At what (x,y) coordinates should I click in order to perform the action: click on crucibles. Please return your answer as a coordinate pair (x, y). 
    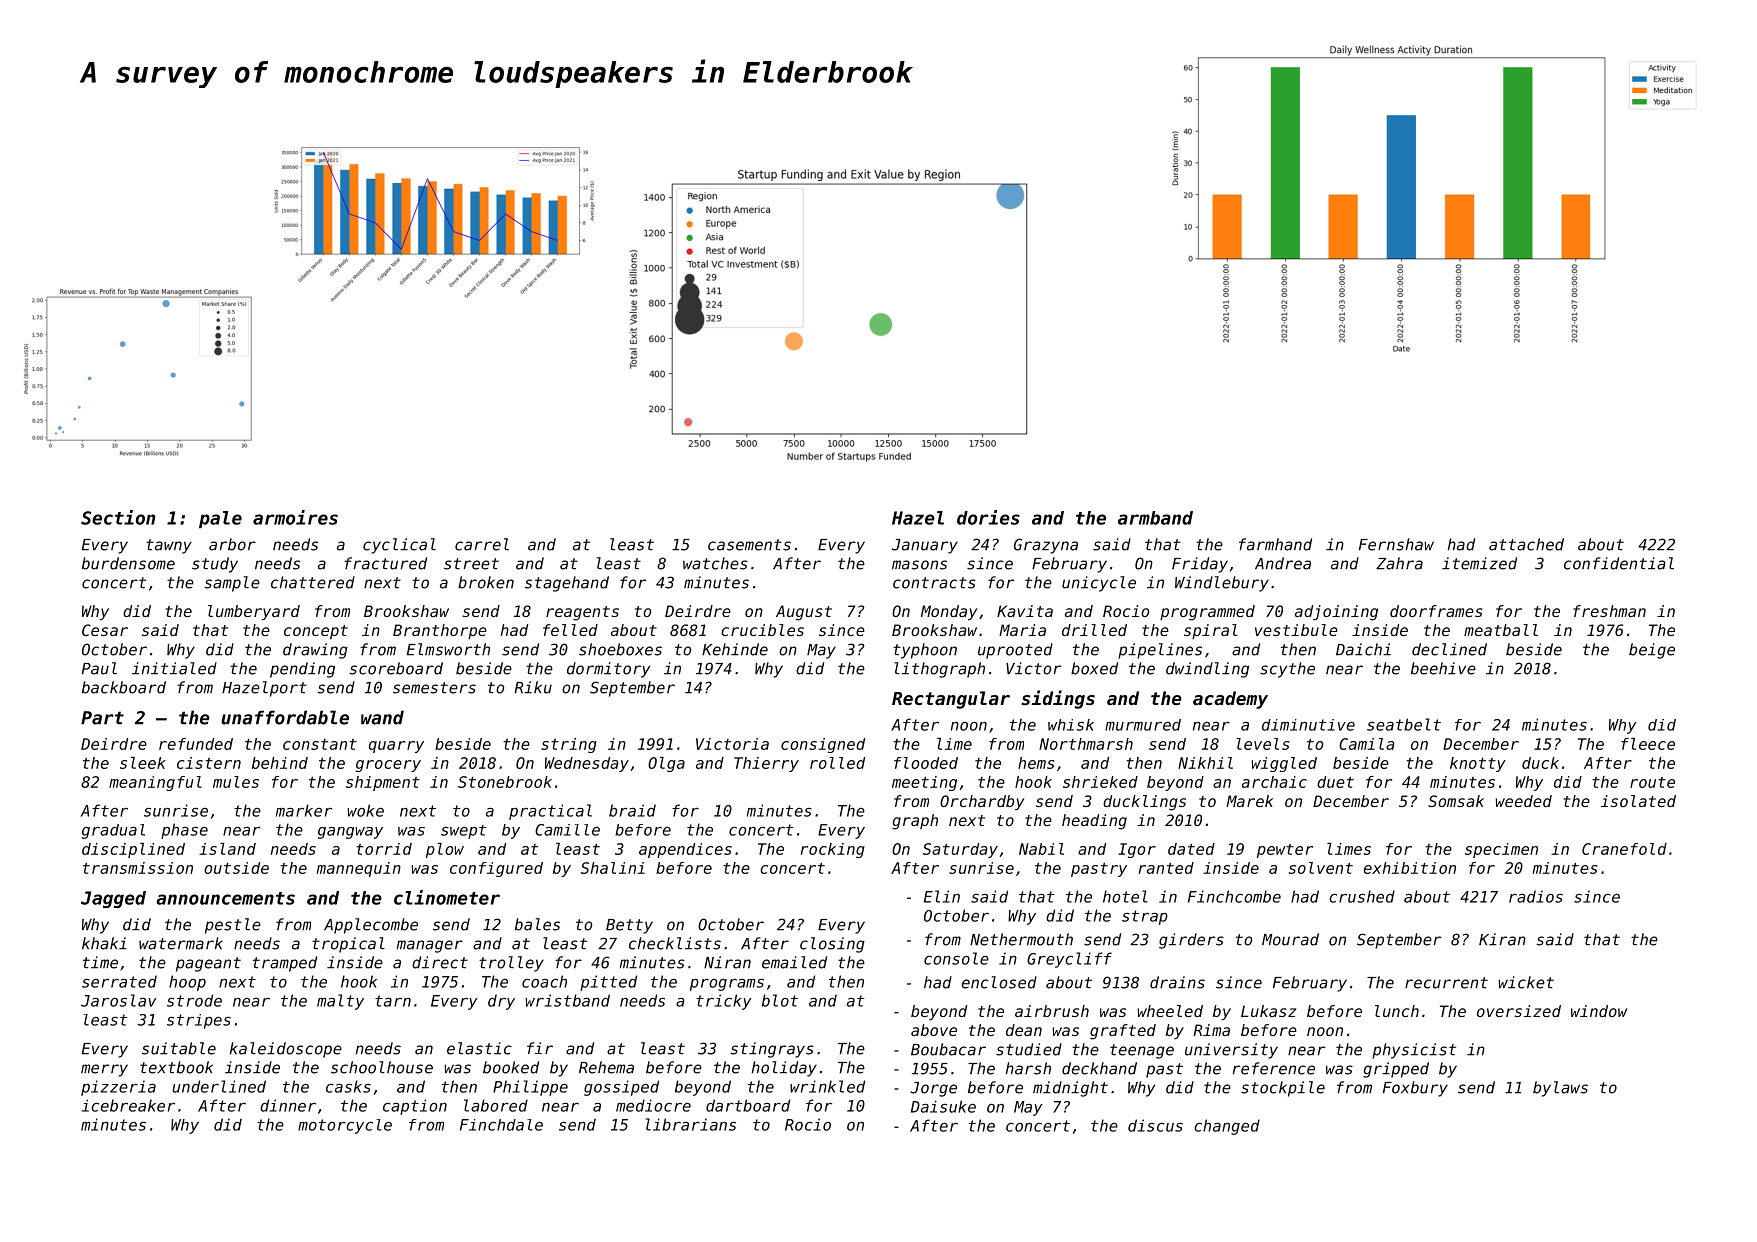
    Looking at the image, I should click on (762, 630).
